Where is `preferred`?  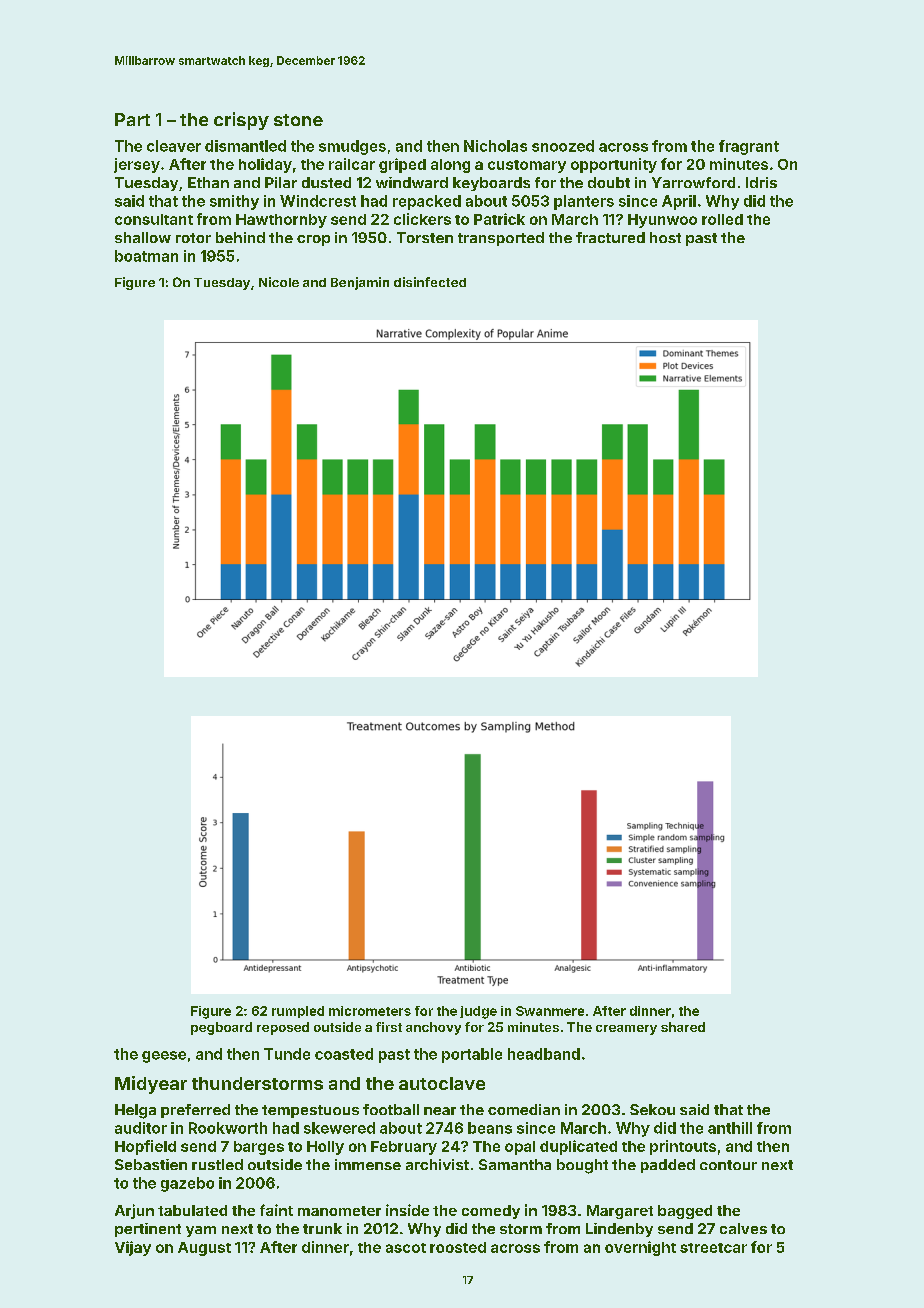 preferred is located at coordinates (195, 1111).
